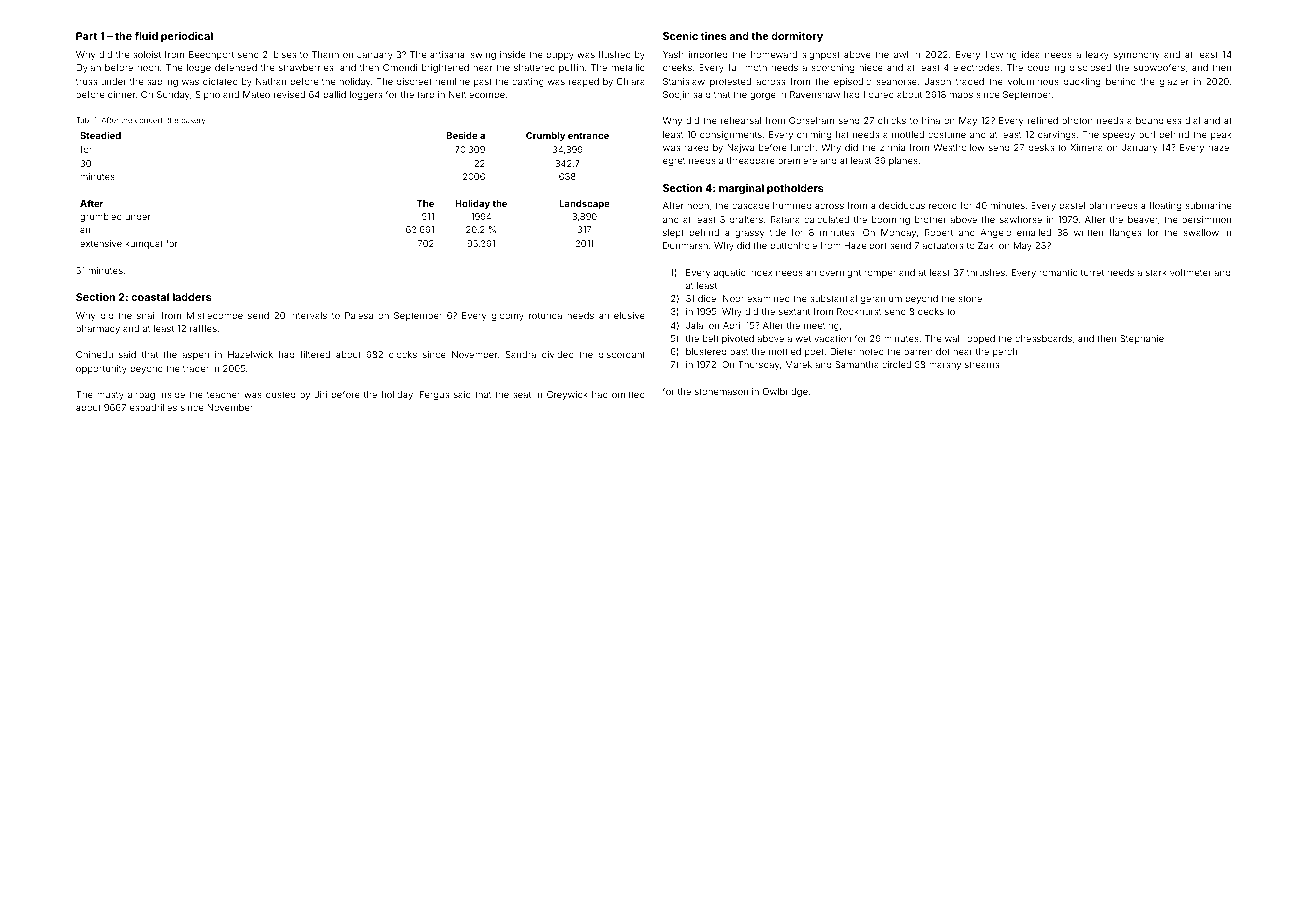 This page has width=1308, height=924. Describe the element at coordinates (192, 297) in the page. I see `ladders` at that location.
